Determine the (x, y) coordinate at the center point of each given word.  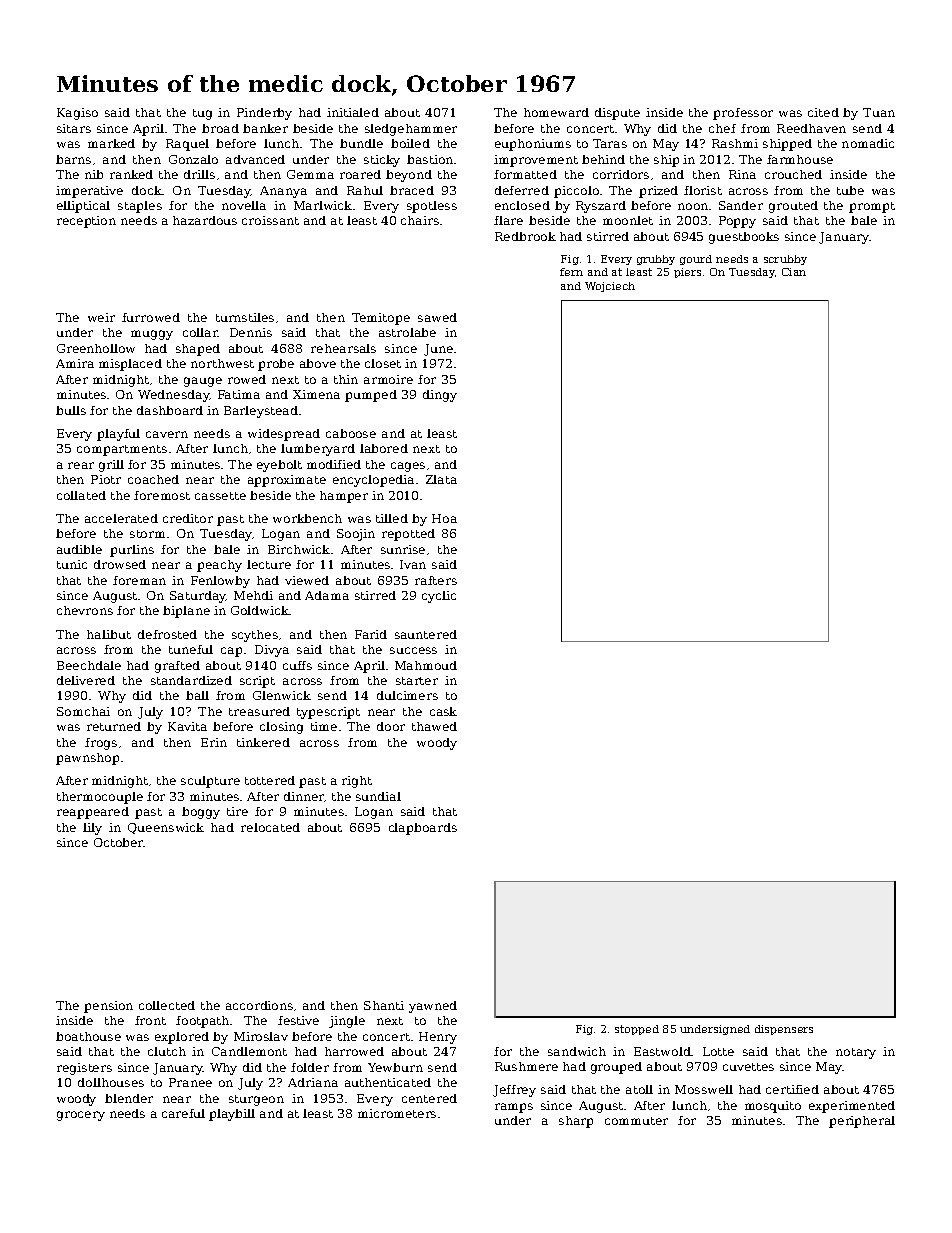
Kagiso (77, 114)
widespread (284, 435)
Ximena (316, 394)
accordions (259, 1005)
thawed (434, 726)
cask (443, 711)
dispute (617, 114)
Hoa (444, 518)
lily (92, 829)
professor (743, 114)
